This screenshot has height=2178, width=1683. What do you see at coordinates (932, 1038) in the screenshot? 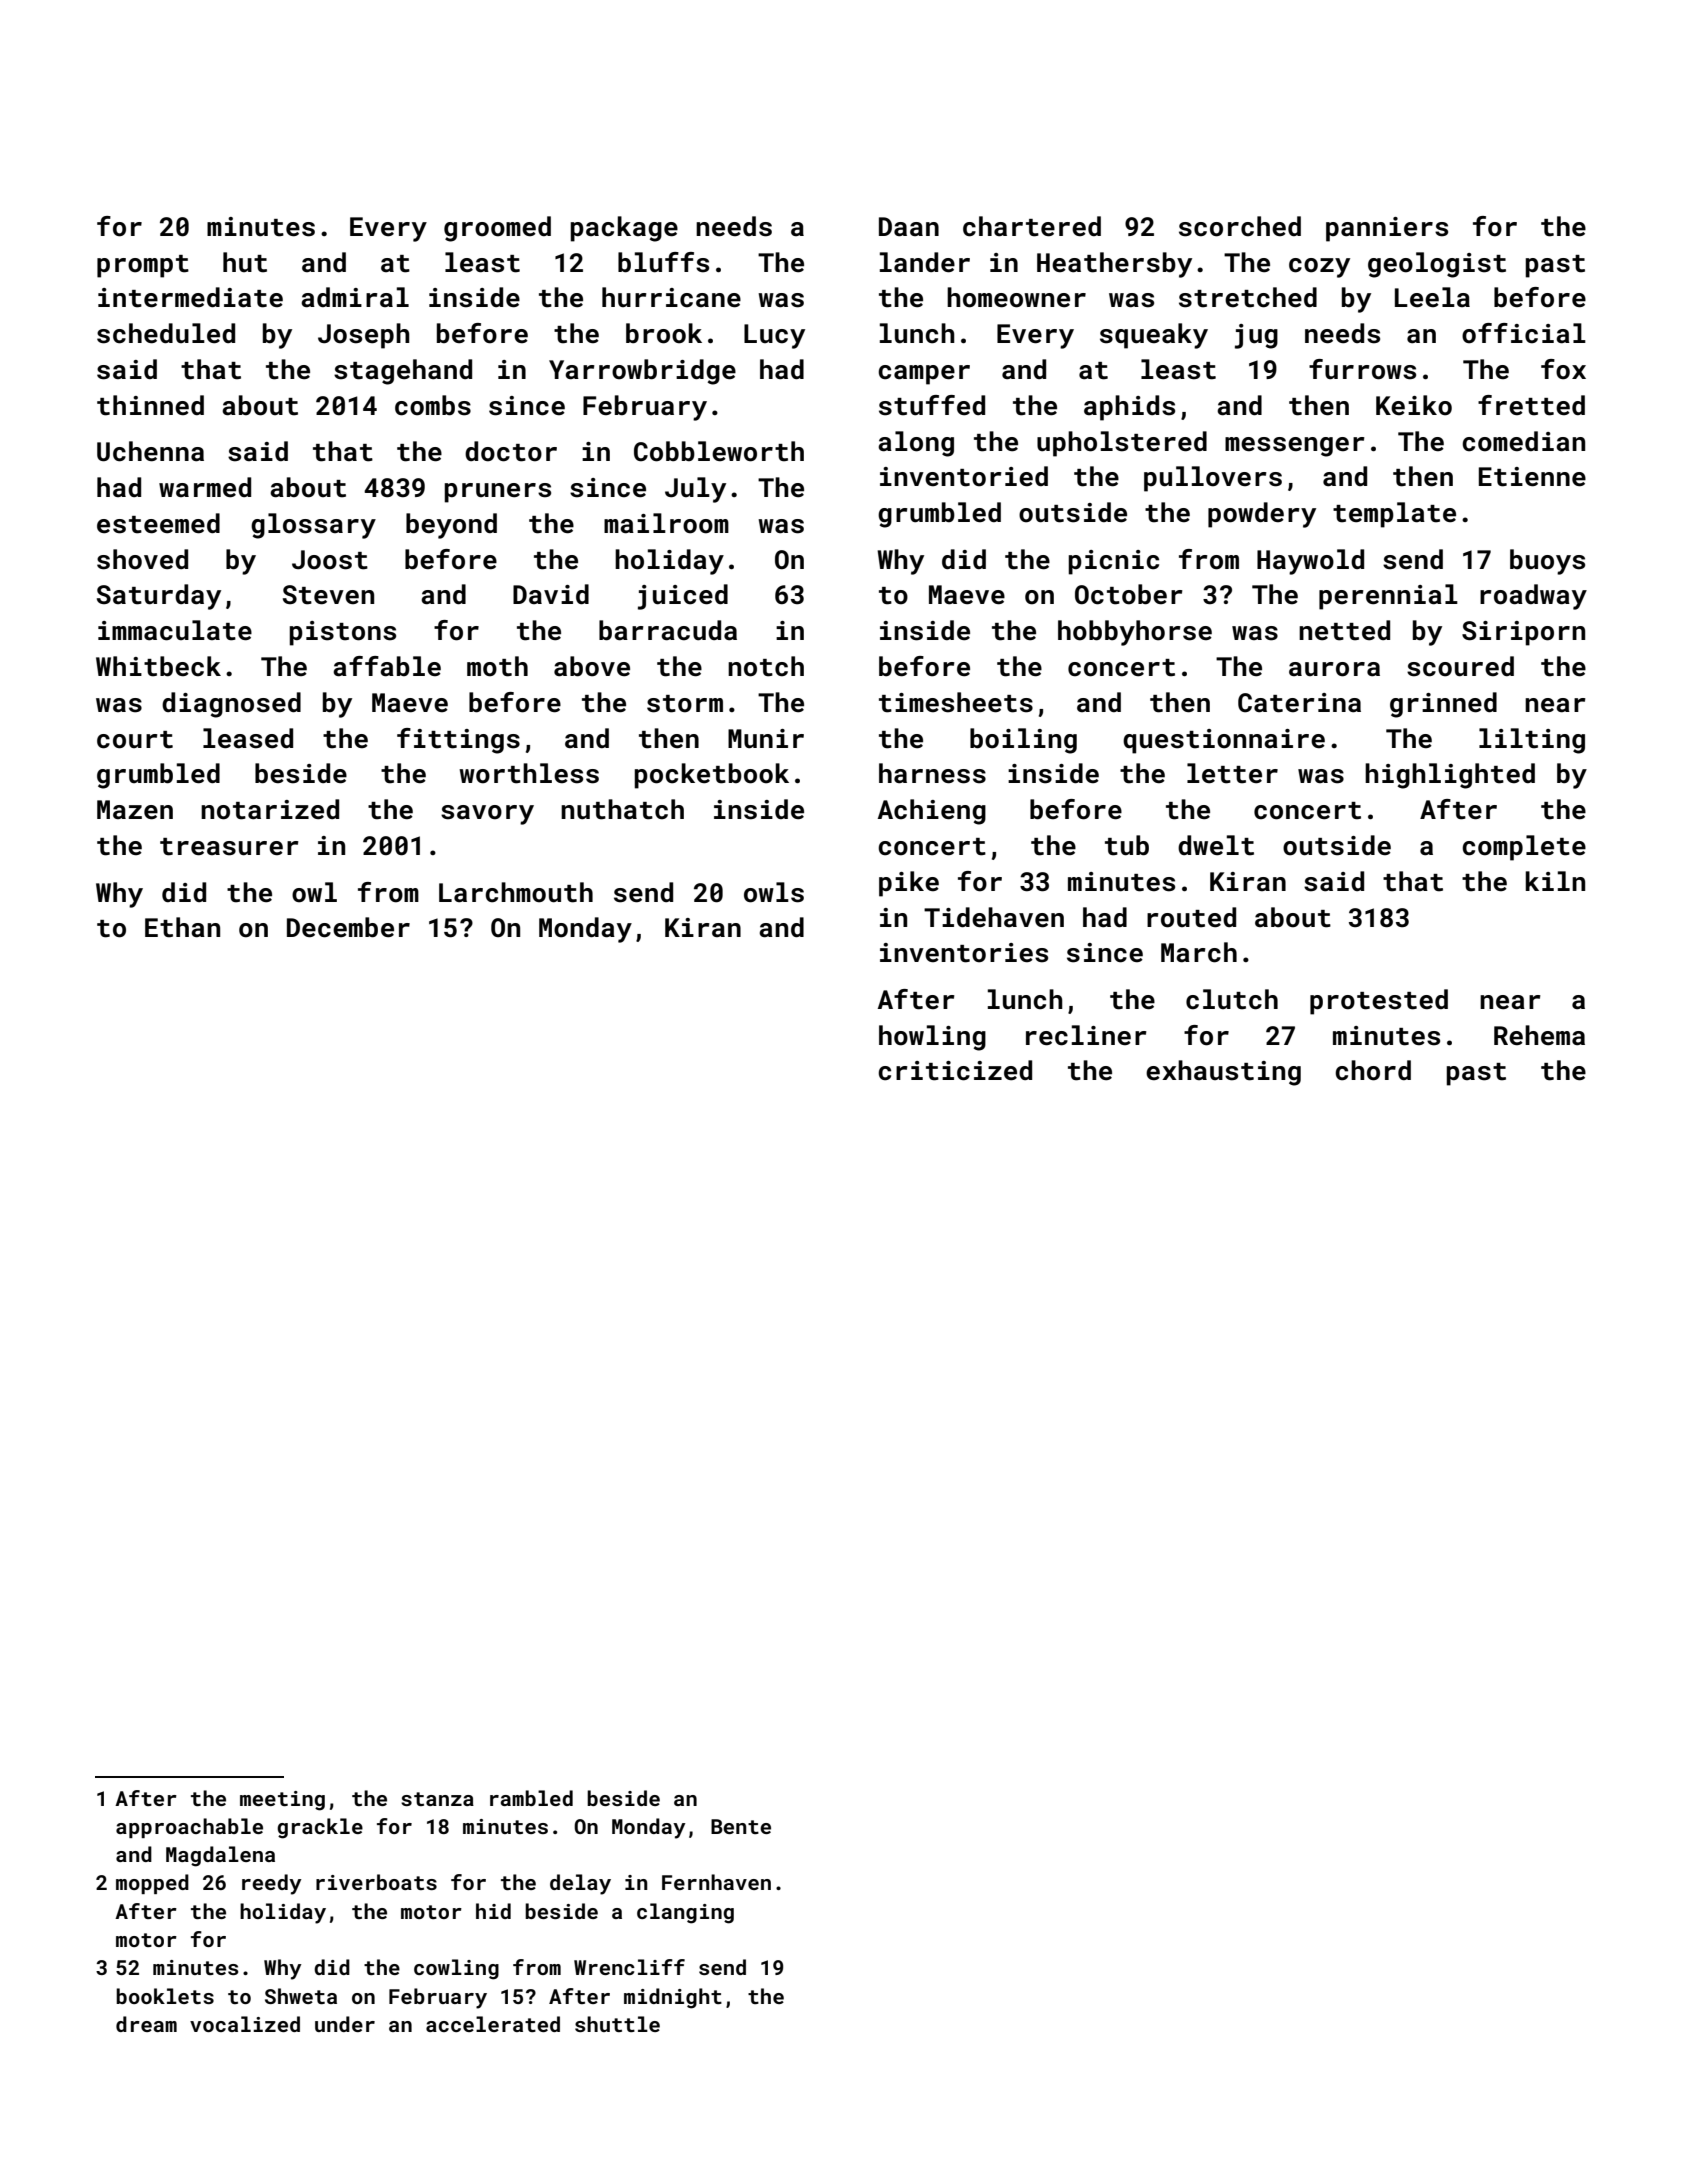
I see `howling` at bounding box center [932, 1038].
